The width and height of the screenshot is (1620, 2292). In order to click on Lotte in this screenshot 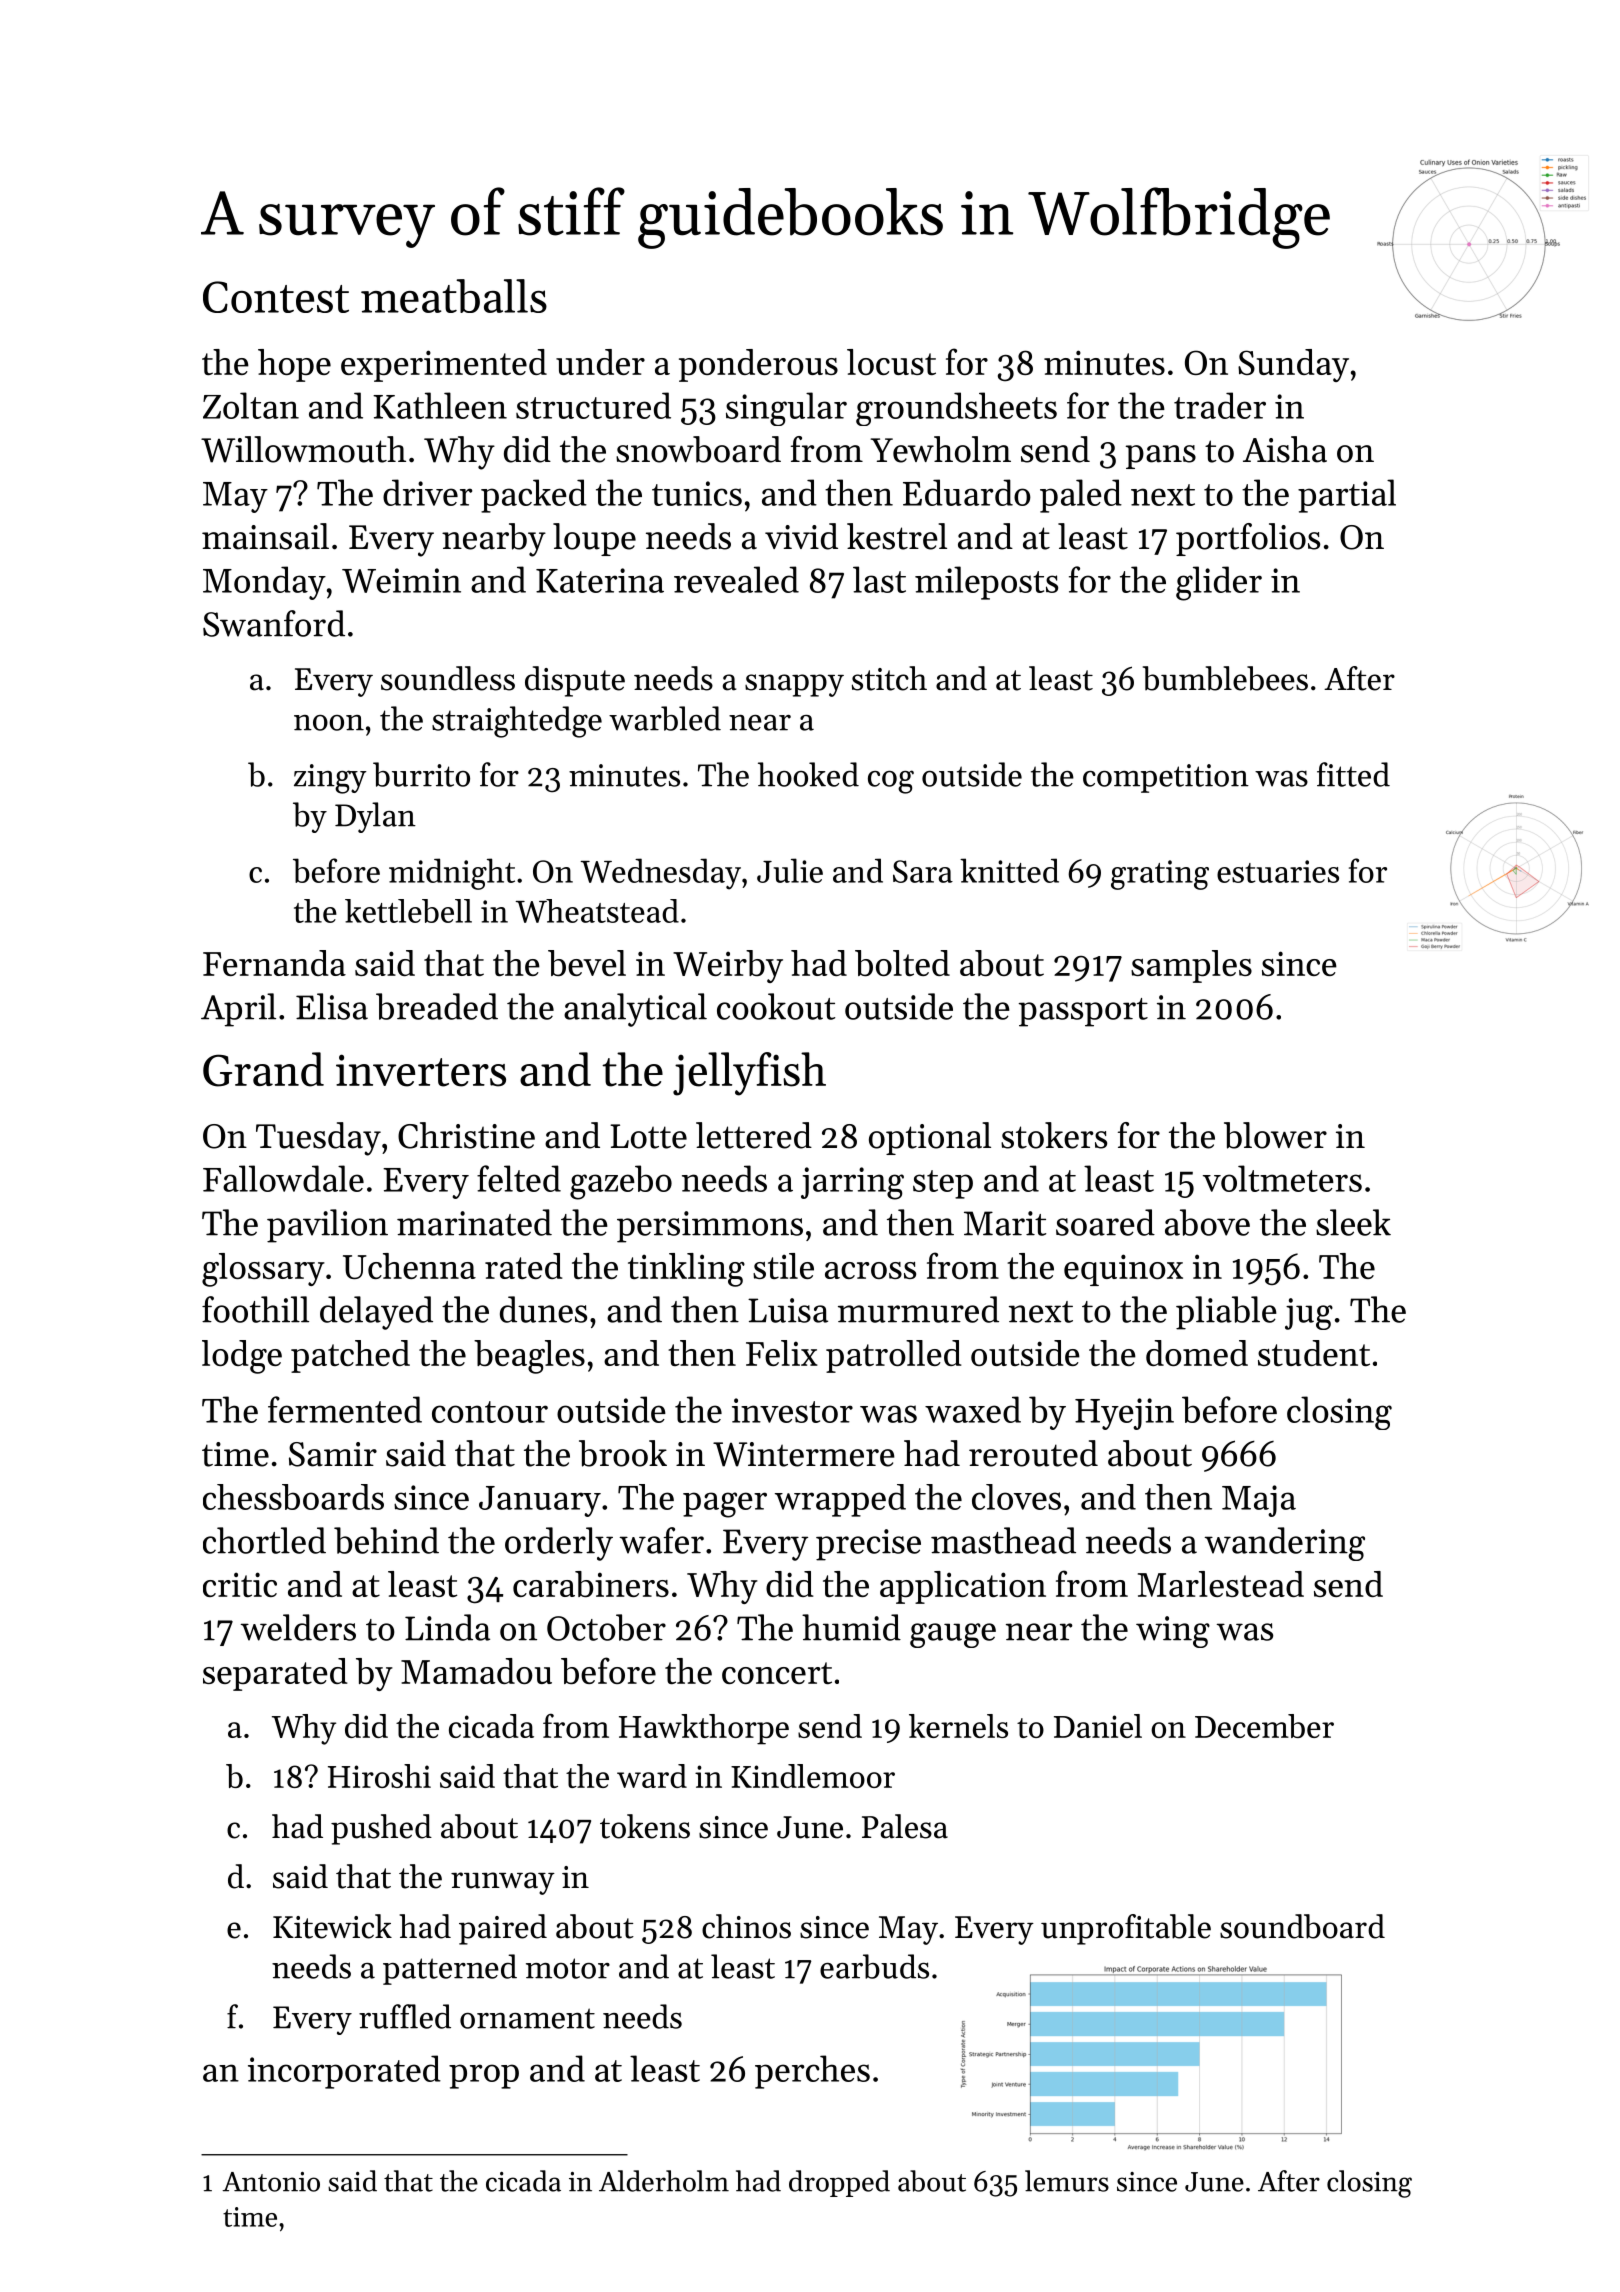, I will do `click(648, 1136)`.
